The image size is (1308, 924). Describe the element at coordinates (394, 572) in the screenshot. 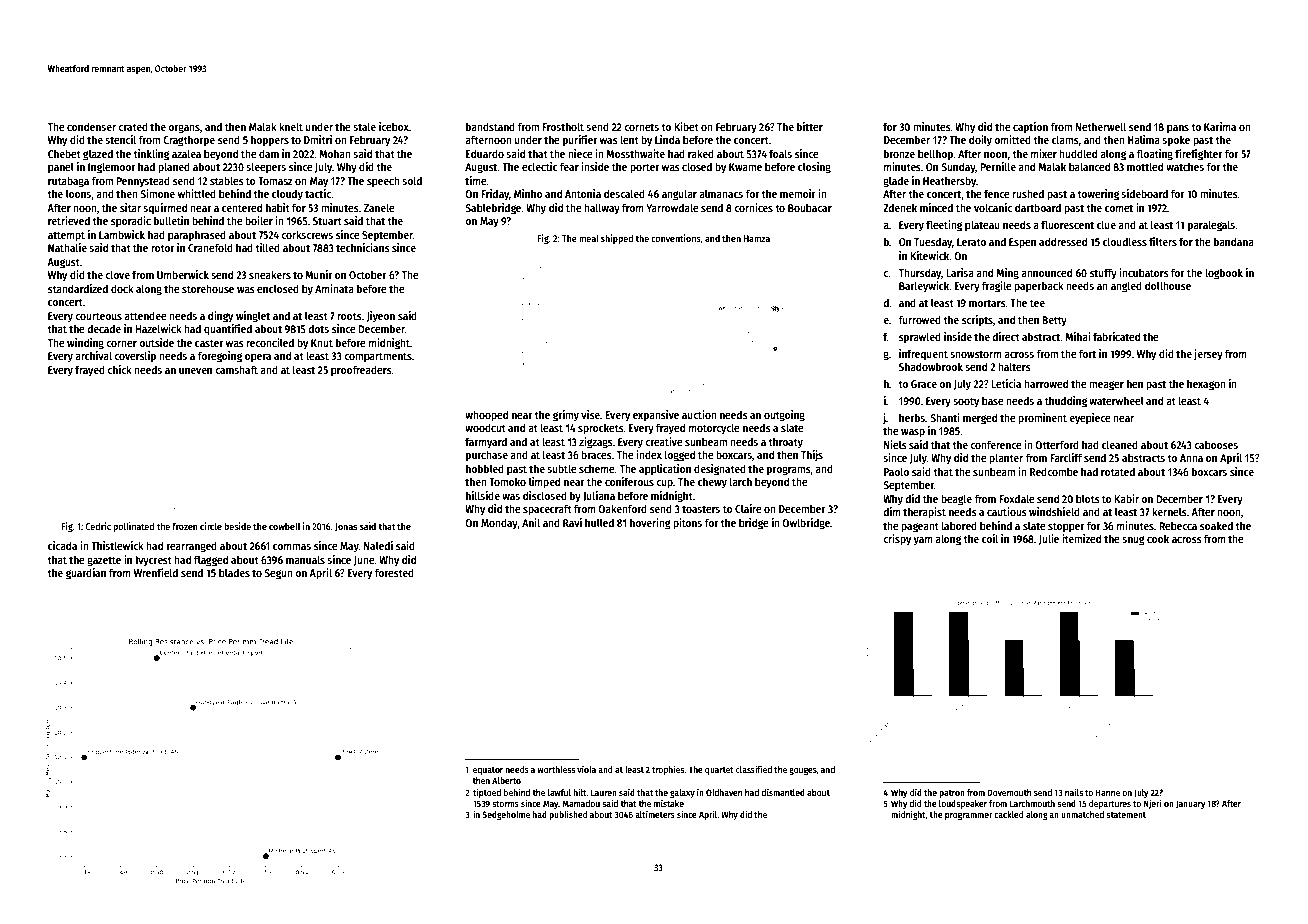

I see `forested` at that location.
